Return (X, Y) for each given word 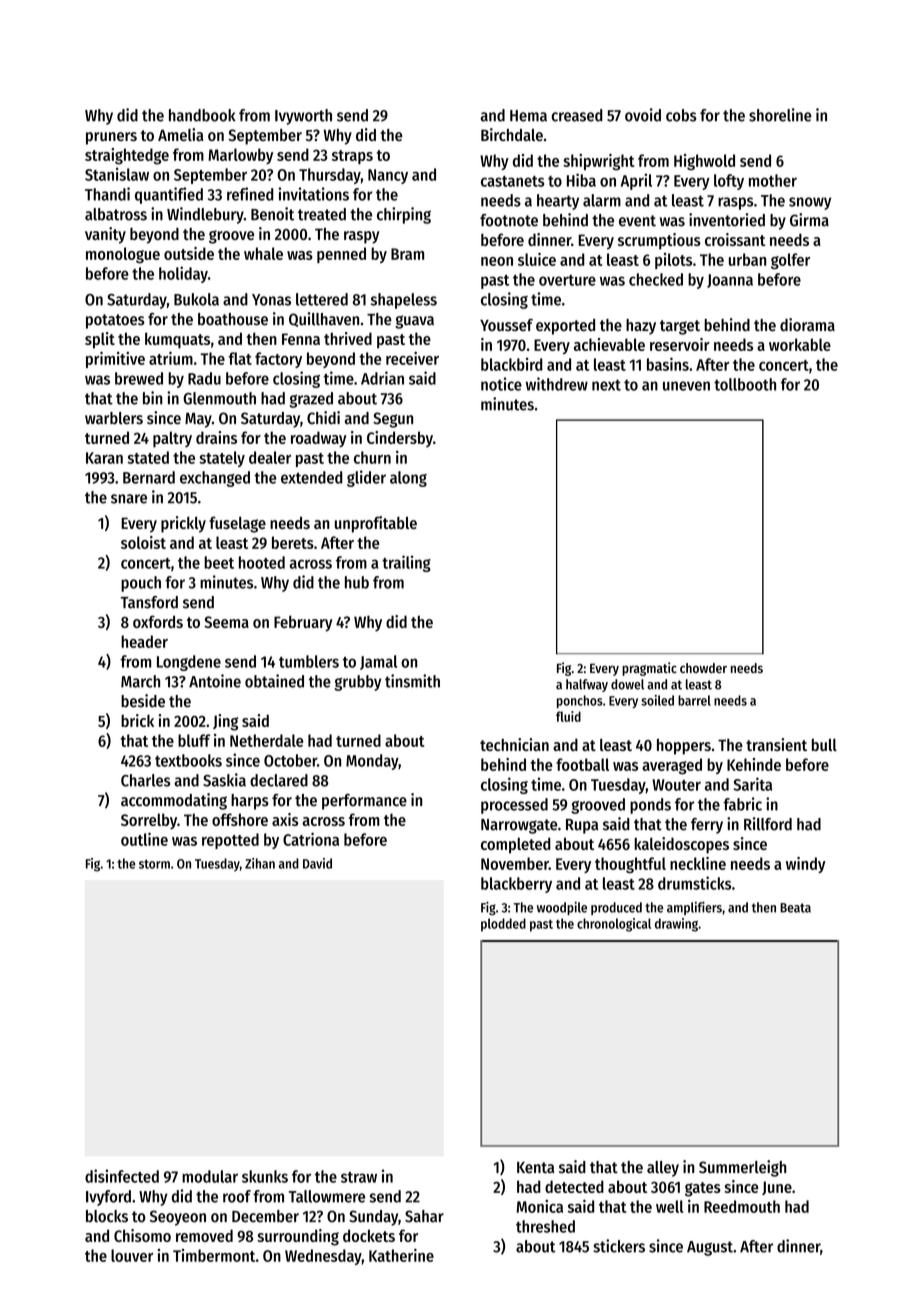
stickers (619, 1246)
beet (219, 562)
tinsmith (412, 681)
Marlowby (240, 156)
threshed (545, 1226)
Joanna (730, 281)
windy (806, 865)
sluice (537, 259)
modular (210, 1176)
